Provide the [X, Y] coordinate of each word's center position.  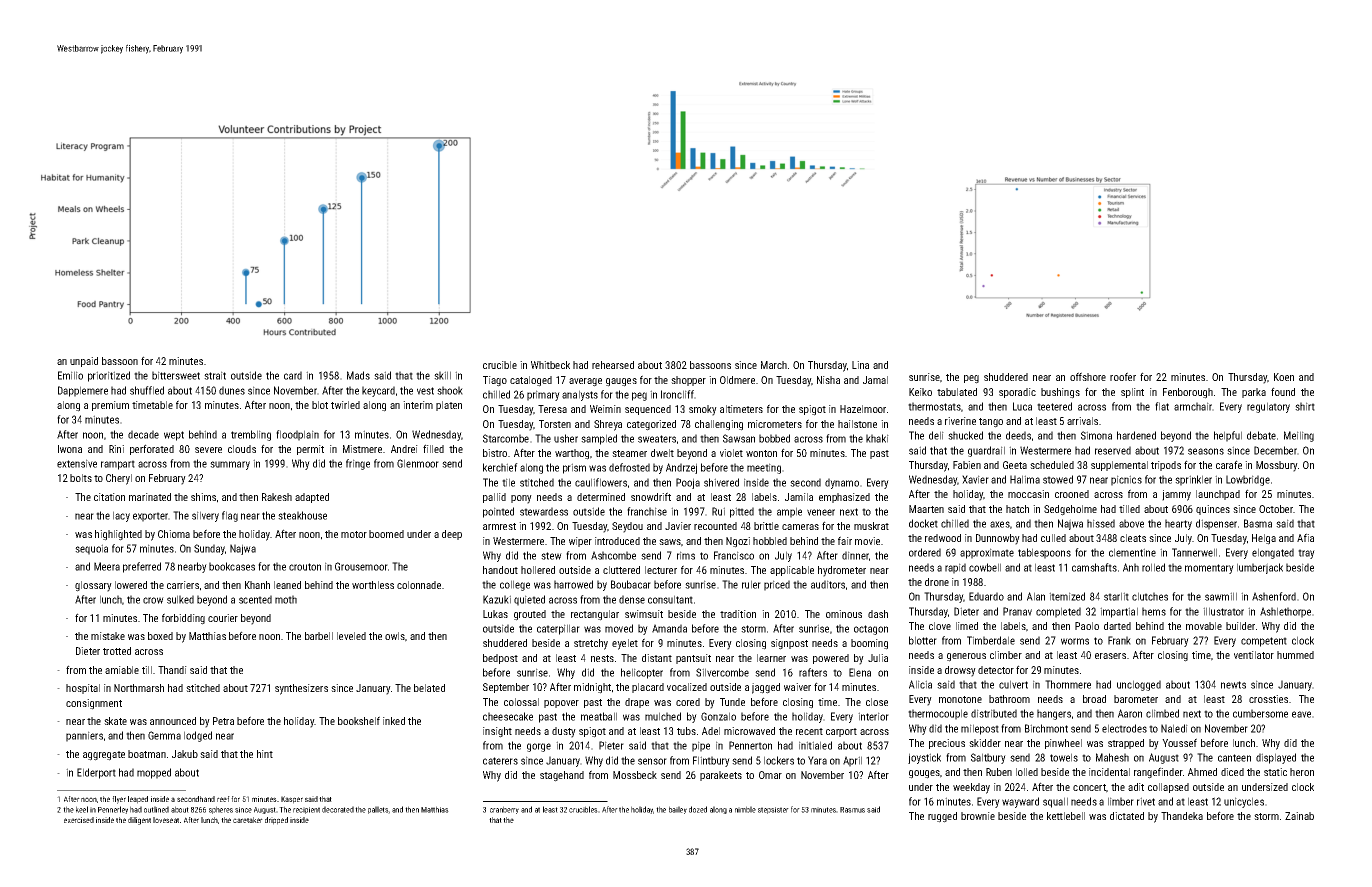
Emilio [70, 375]
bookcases [232, 566]
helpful [1228, 436]
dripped [276, 821]
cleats [1133, 538]
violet [731, 453]
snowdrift [651, 496]
